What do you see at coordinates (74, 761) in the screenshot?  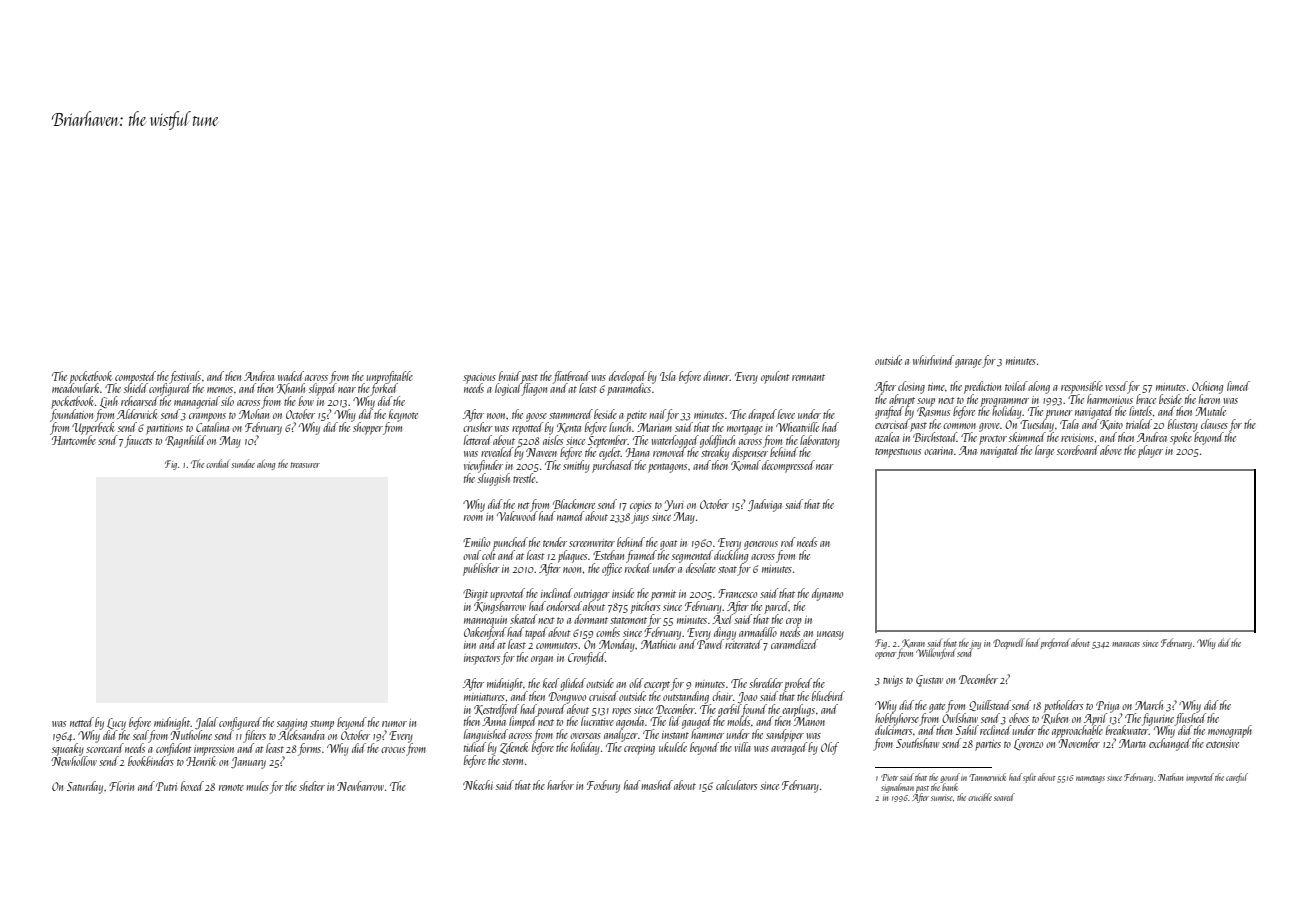 I see `Newhollow` at bounding box center [74, 761].
